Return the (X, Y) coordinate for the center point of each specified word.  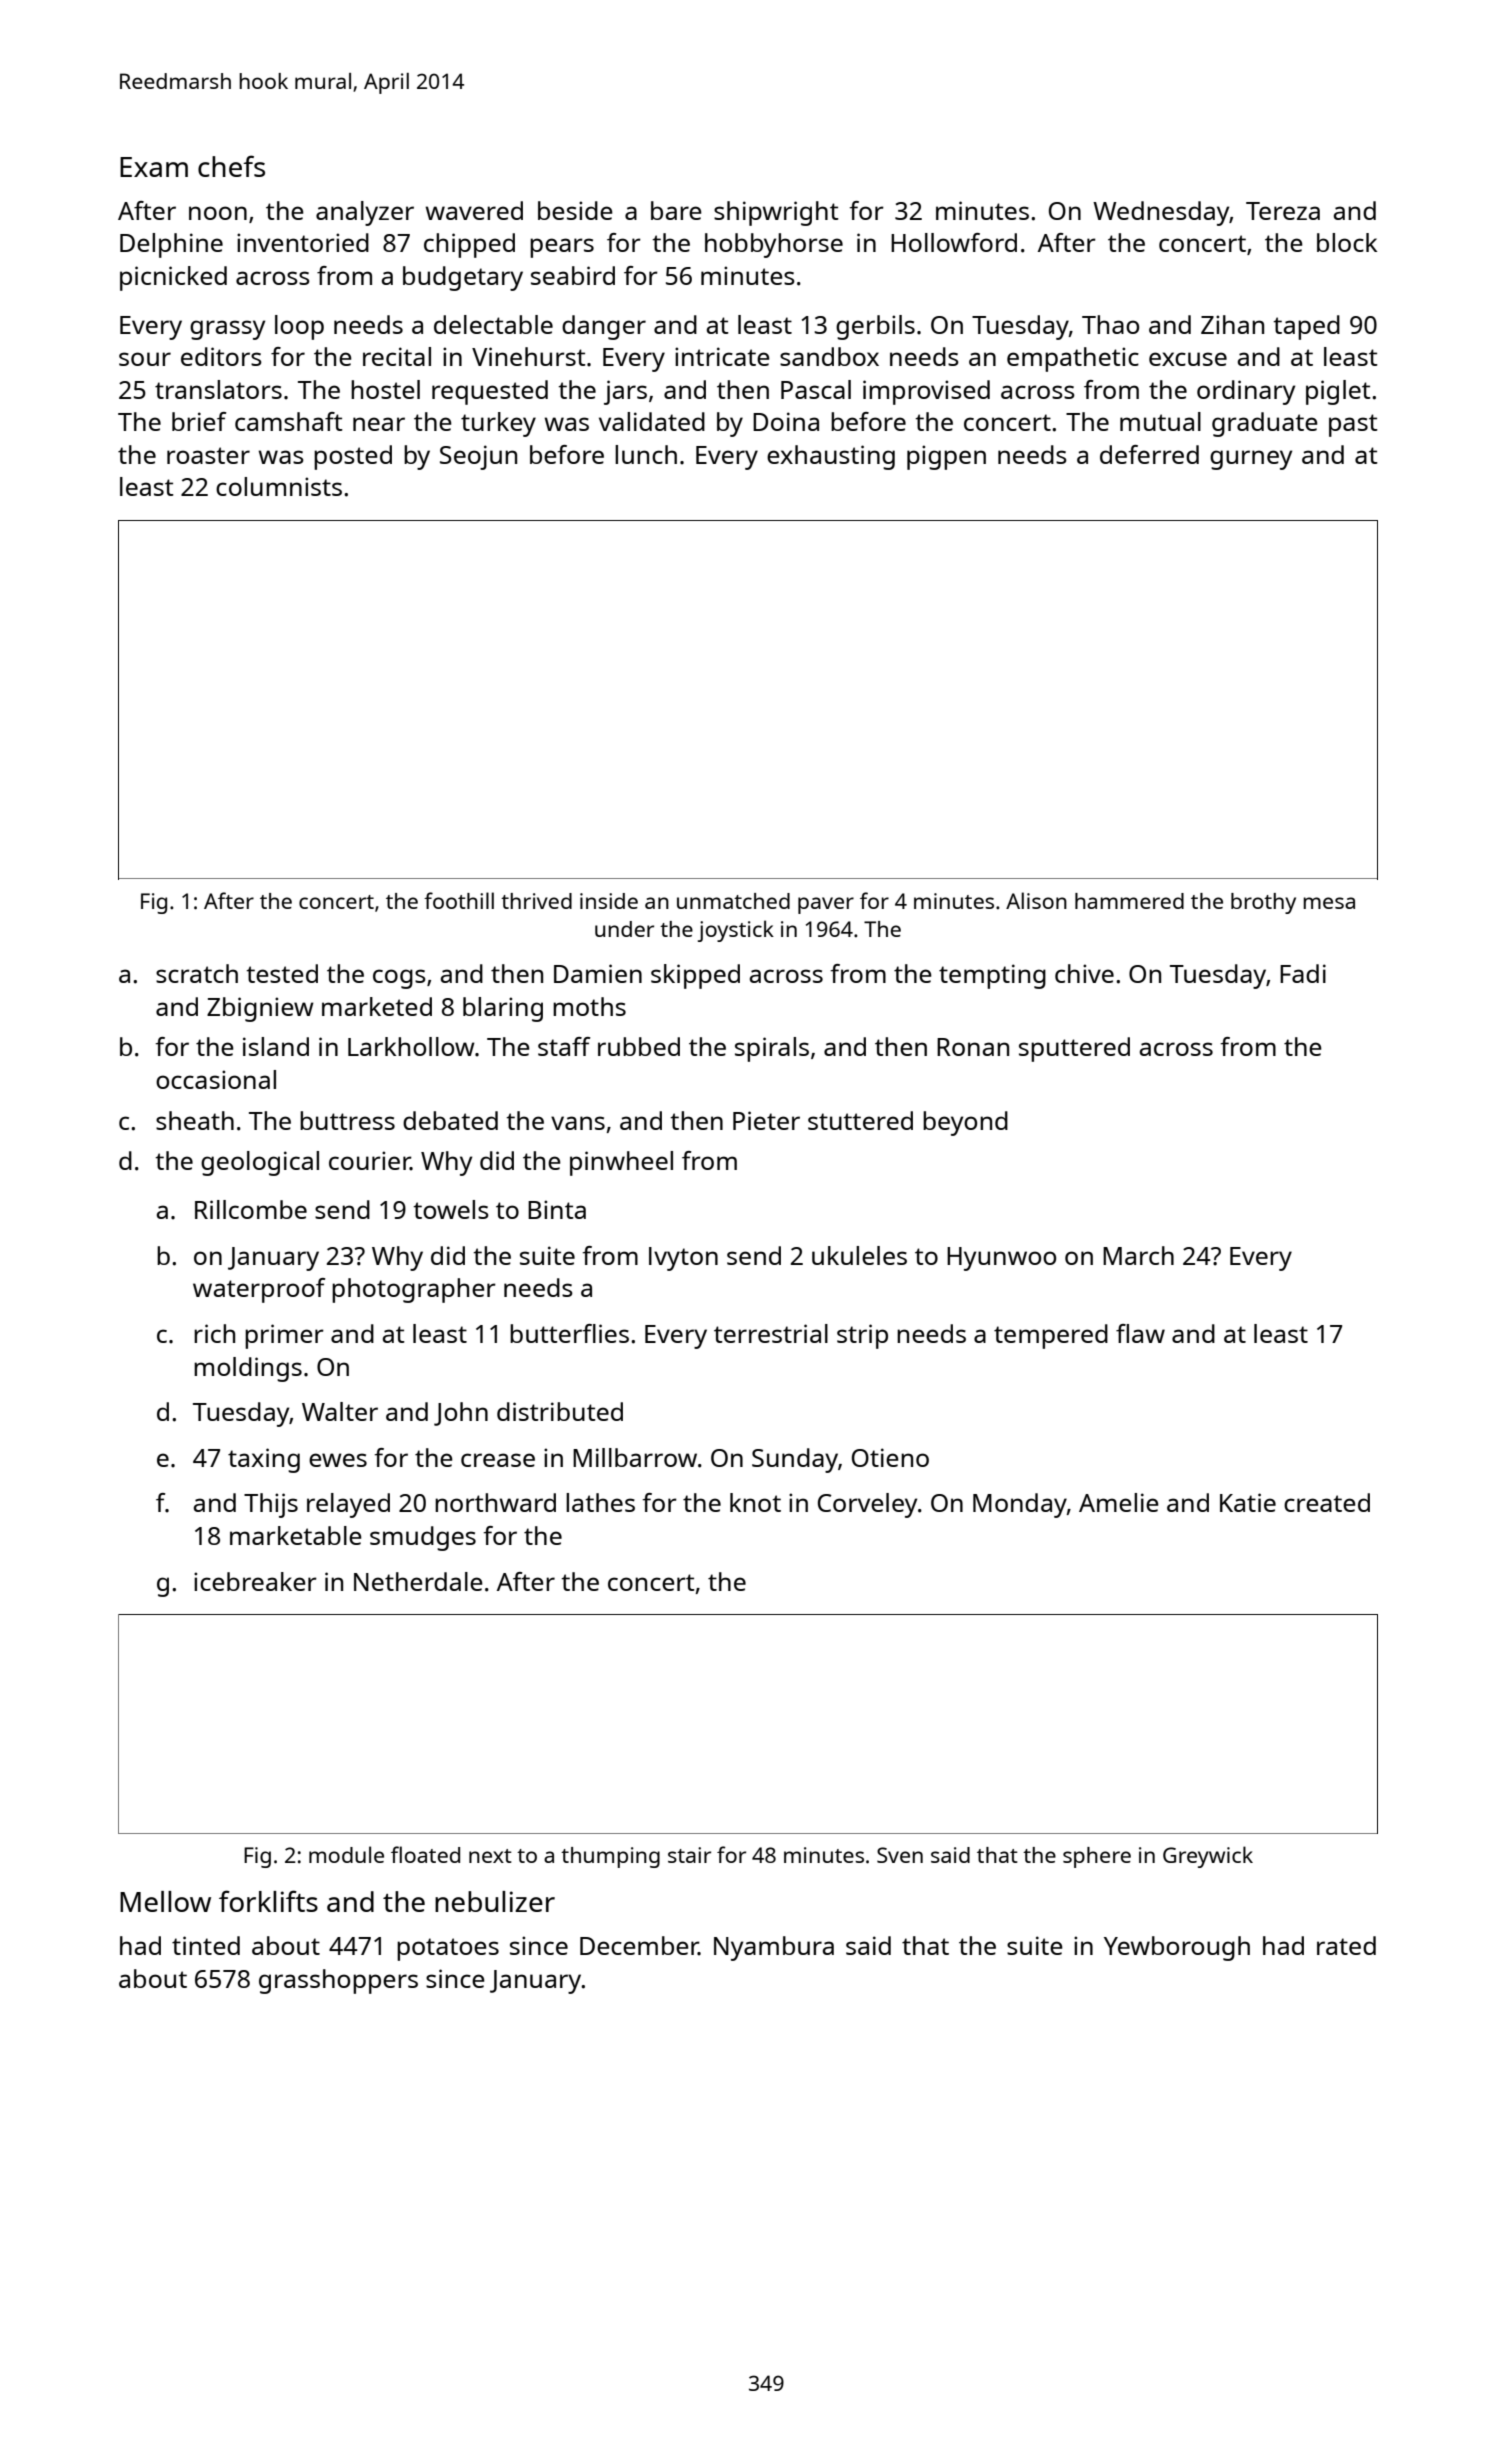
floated (425, 1854)
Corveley (867, 1505)
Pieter (766, 1120)
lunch (646, 454)
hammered (1129, 901)
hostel (385, 389)
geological (260, 1163)
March (1138, 1255)
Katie (1248, 1502)
